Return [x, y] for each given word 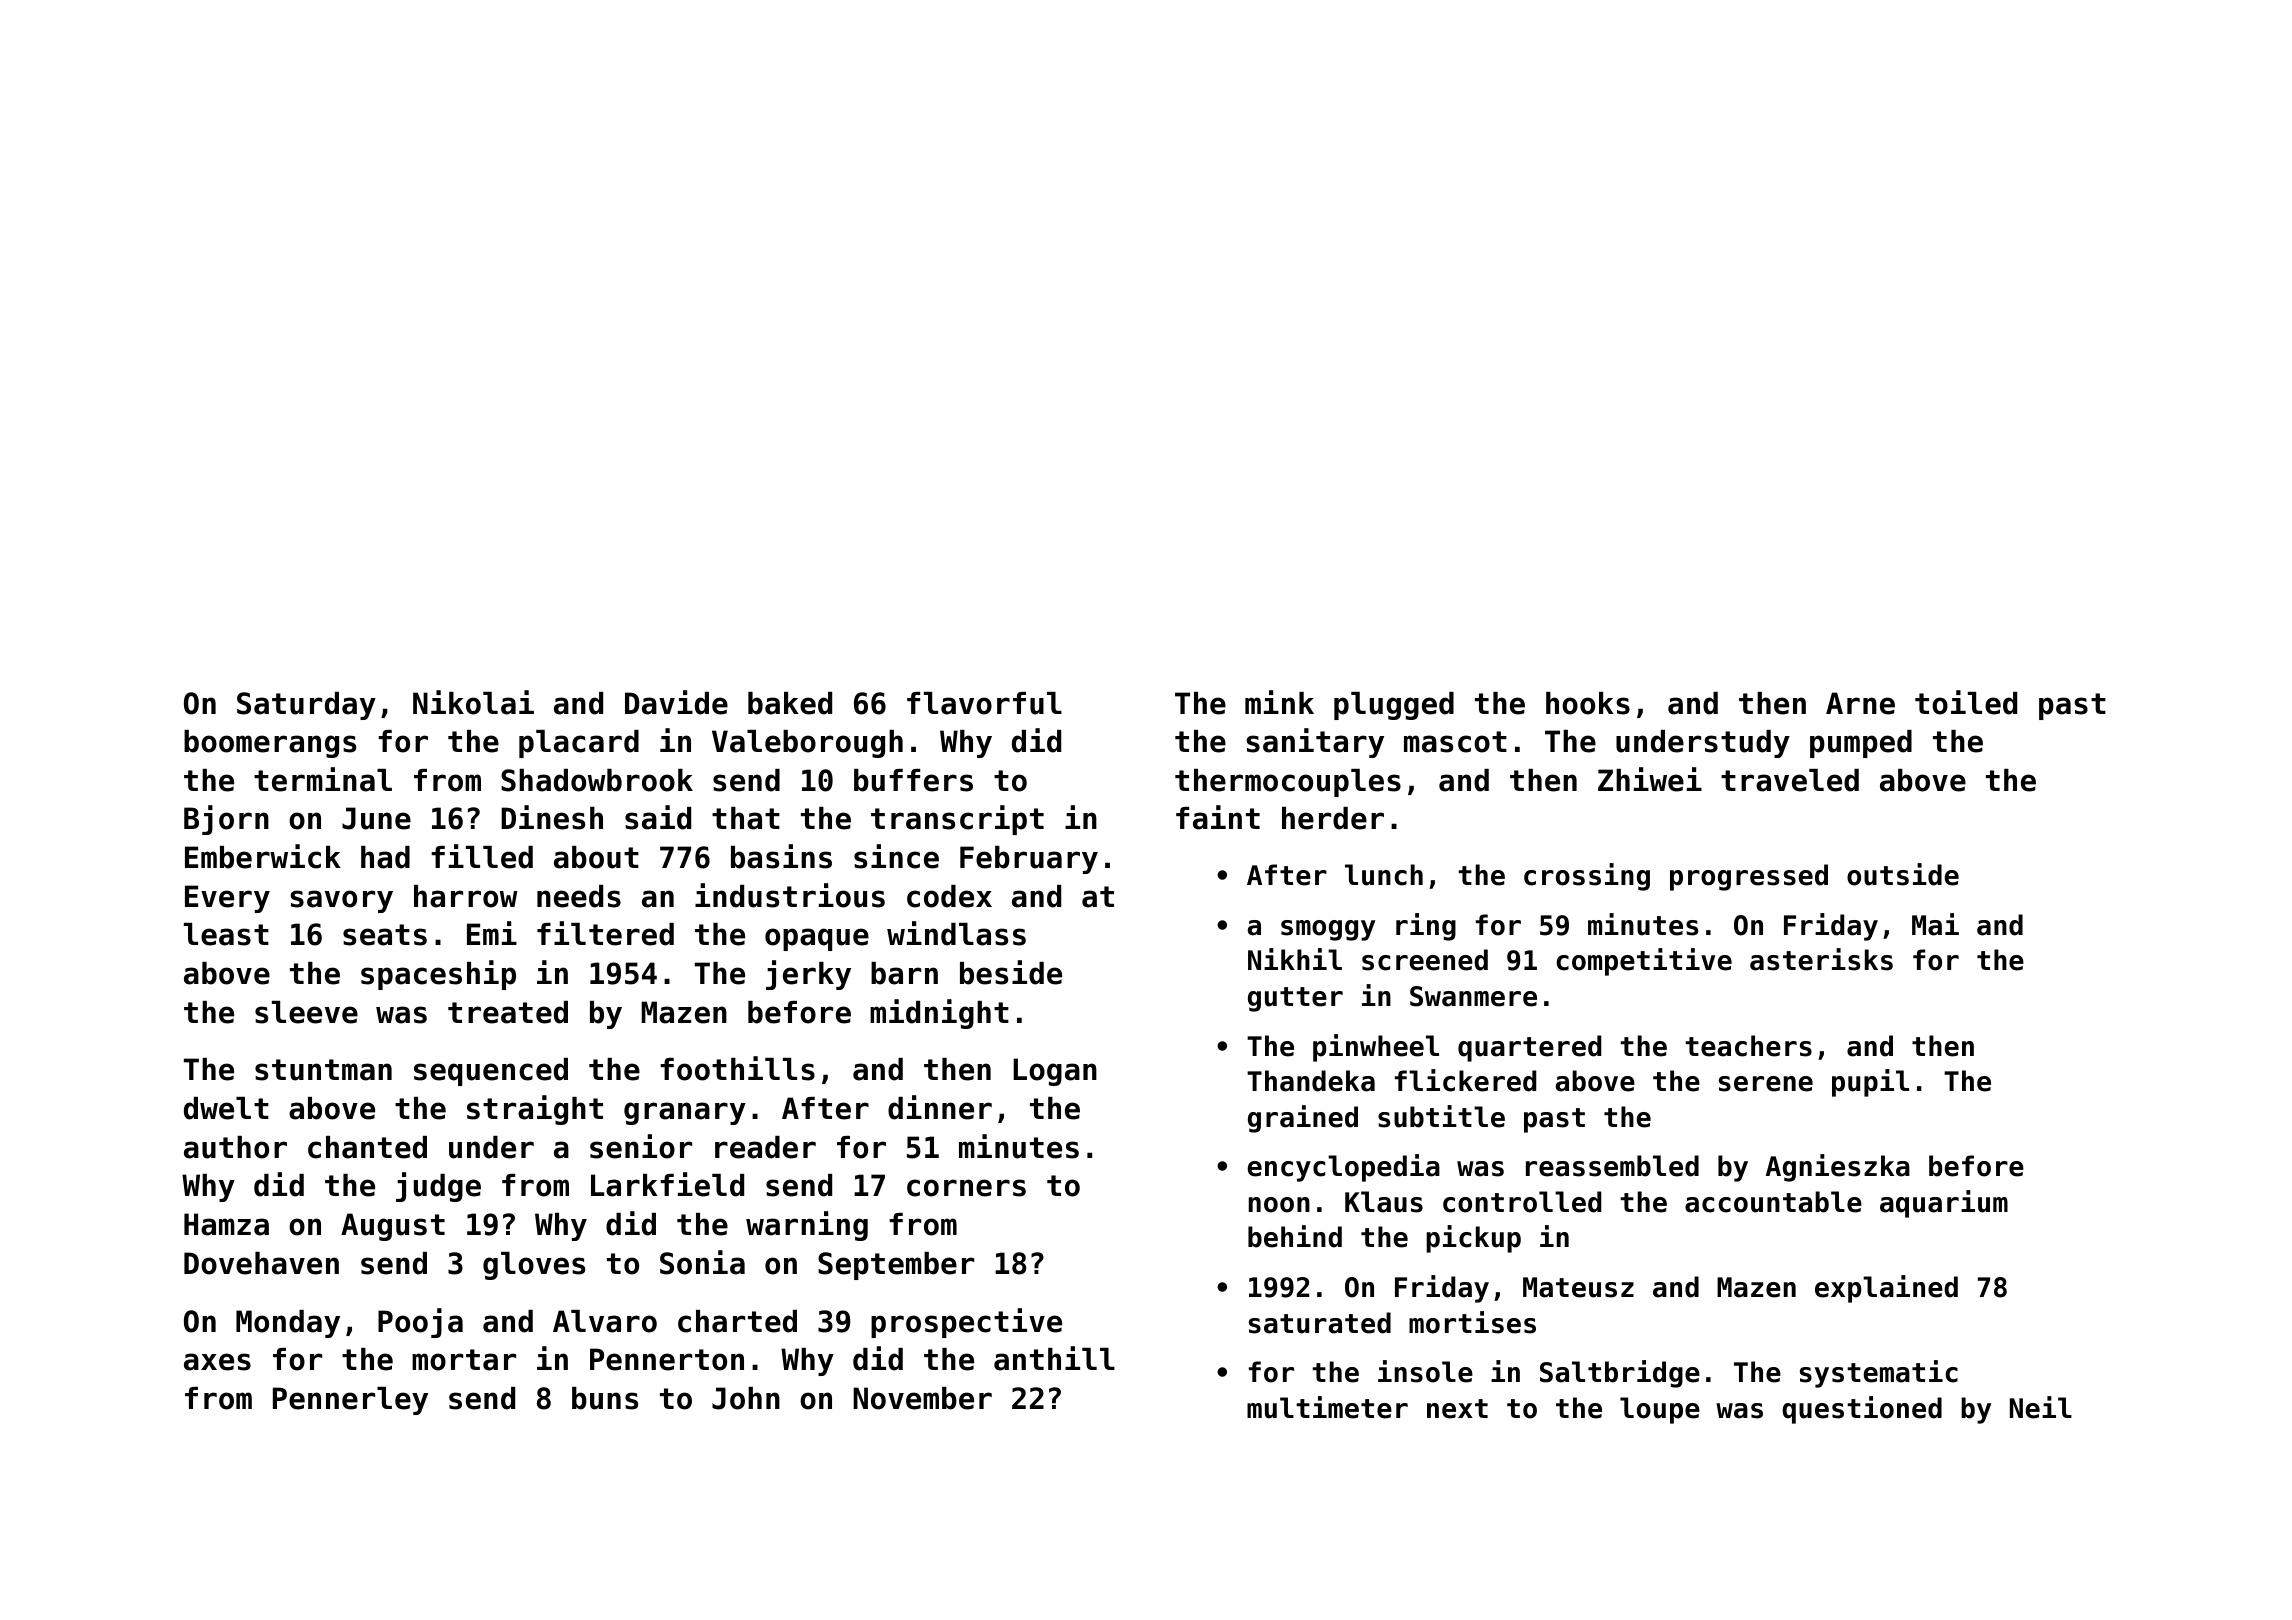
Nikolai [473, 702]
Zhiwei [1650, 779]
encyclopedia [1343, 1168]
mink [1279, 702]
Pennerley [350, 1401]
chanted [367, 1147]
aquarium [1944, 1204]
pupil [1870, 1083]
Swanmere [1473, 996]
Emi [492, 933]
